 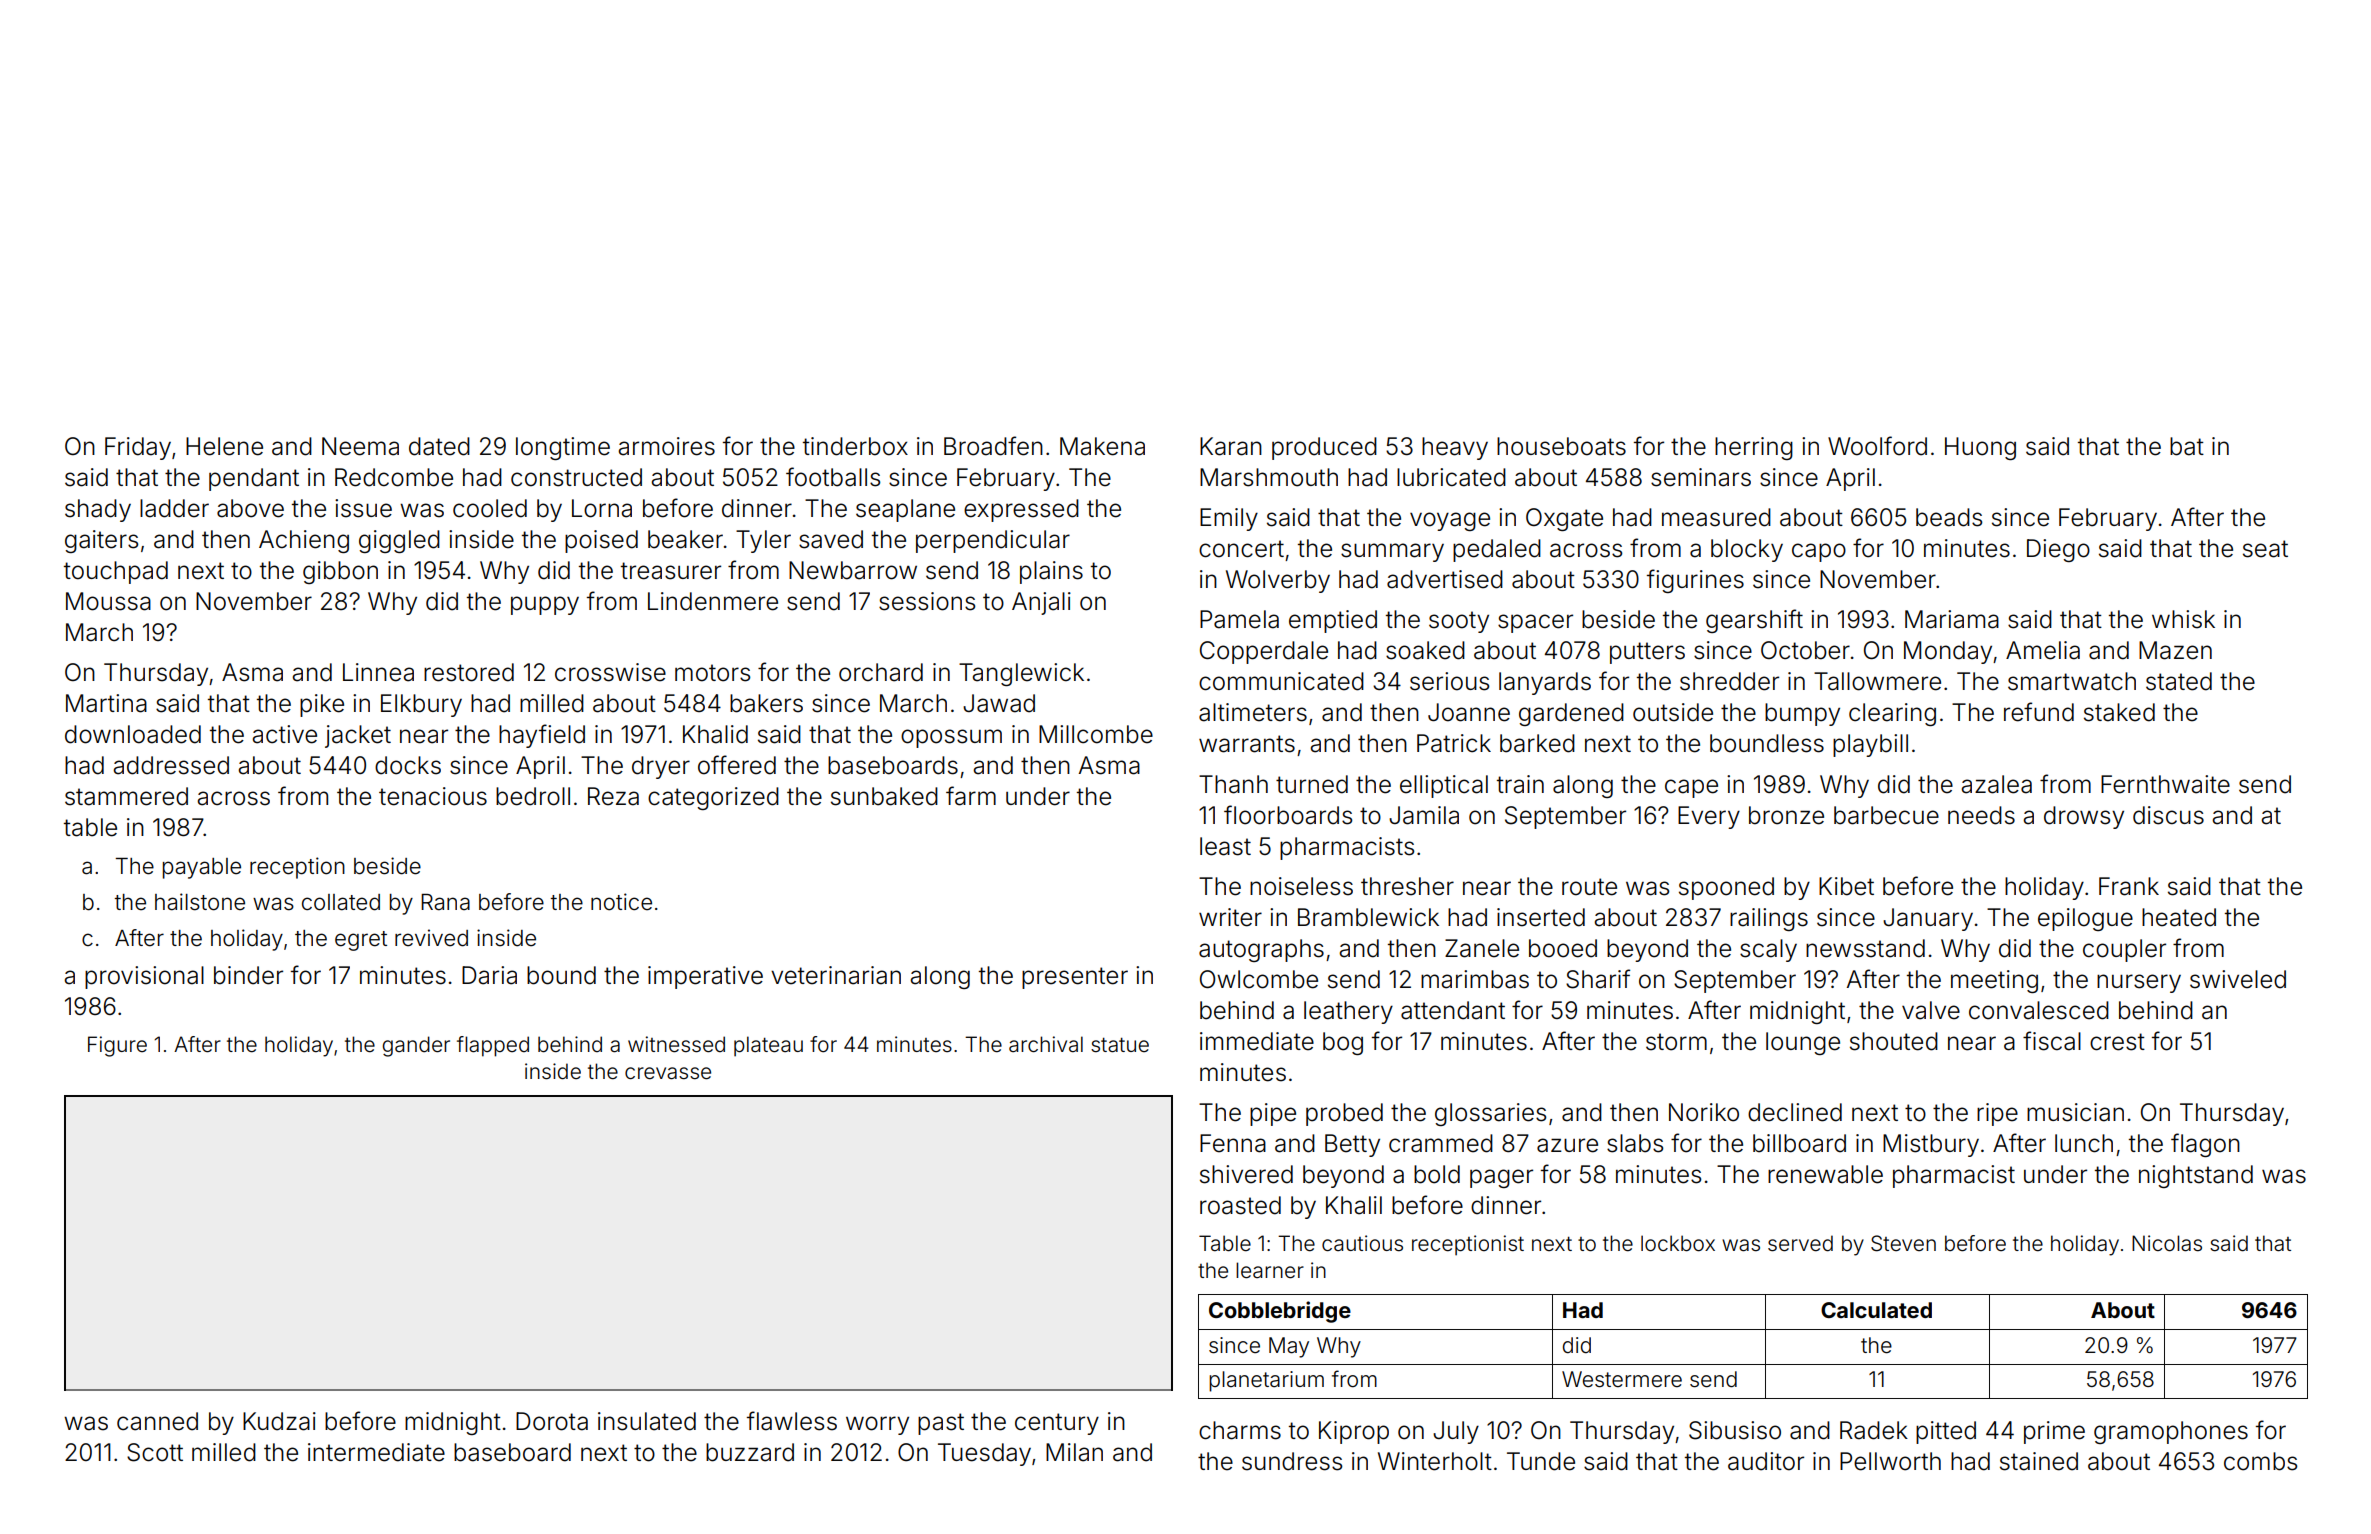 What do you see at coordinates (1392, 552) in the screenshot?
I see `summary` at bounding box center [1392, 552].
